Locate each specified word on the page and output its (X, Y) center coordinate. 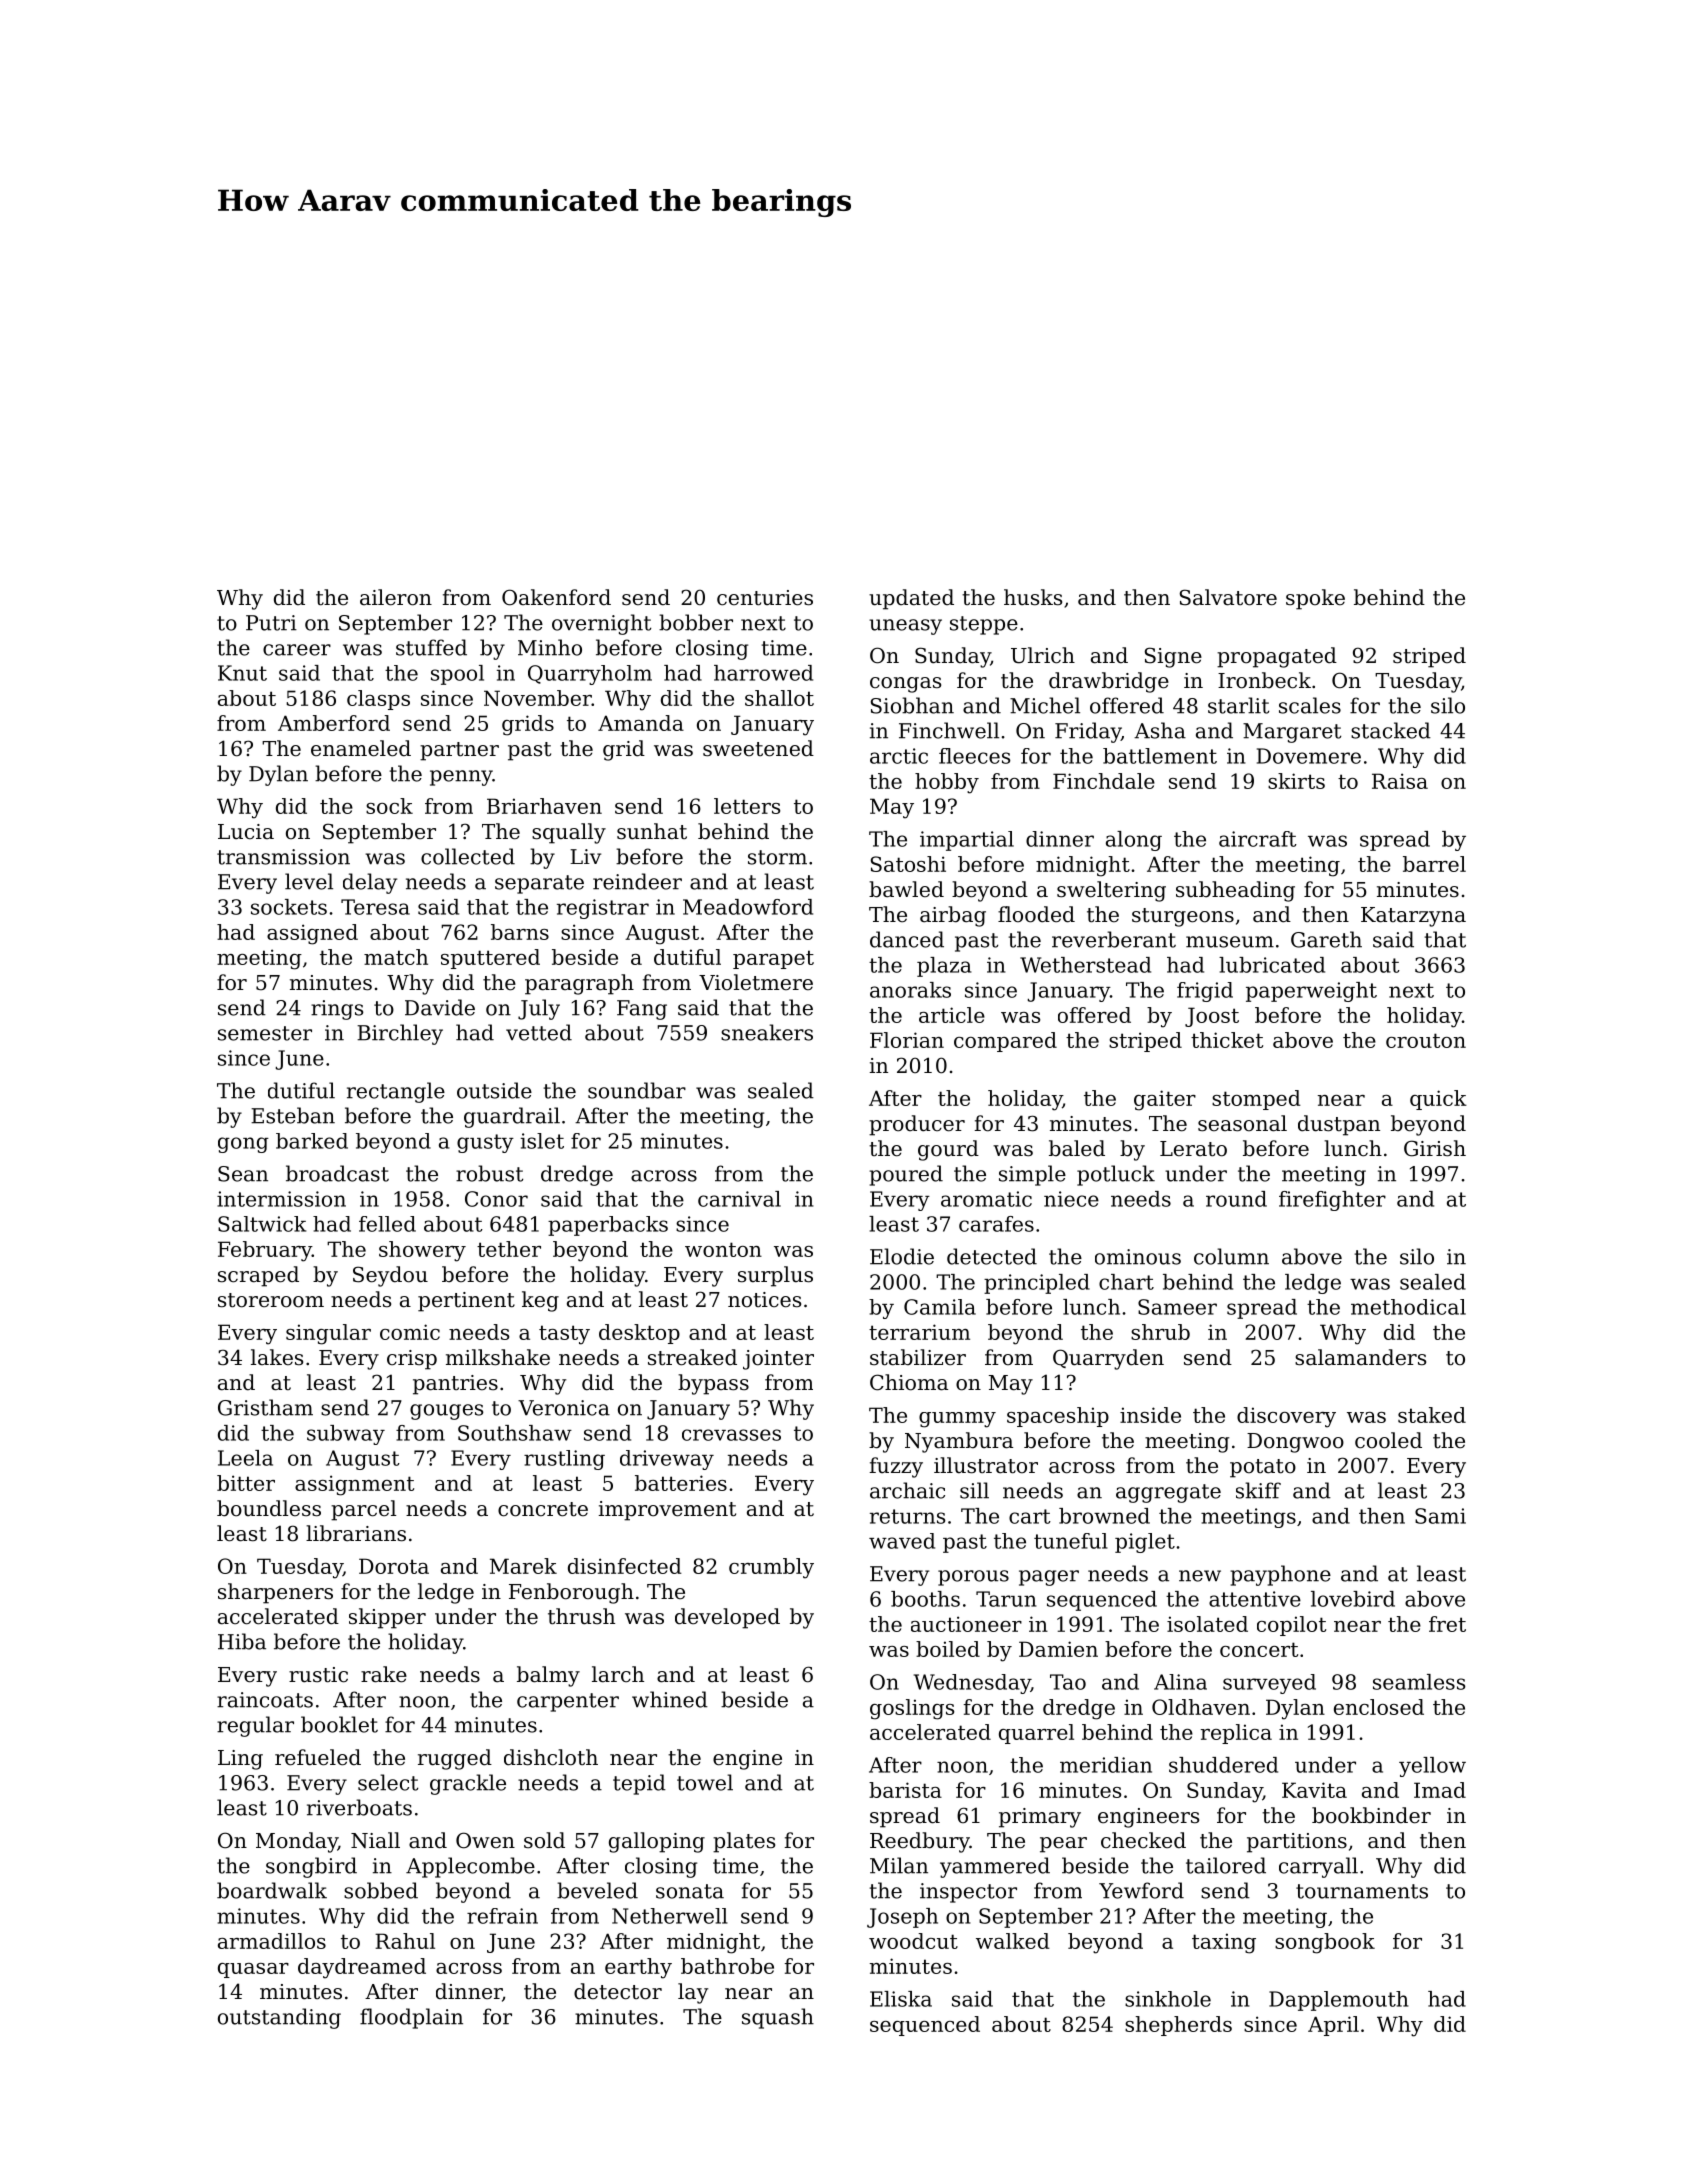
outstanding (279, 2018)
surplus (775, 1276)
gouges (446, 1412)
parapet (773, 959)
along (1134, 841)
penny (461, 778)
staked (1432, 1415)
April (1333, 2026)
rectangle (396, 1092)
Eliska (901, 1999)
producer (917, 1125)
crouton (1426, 1040)
